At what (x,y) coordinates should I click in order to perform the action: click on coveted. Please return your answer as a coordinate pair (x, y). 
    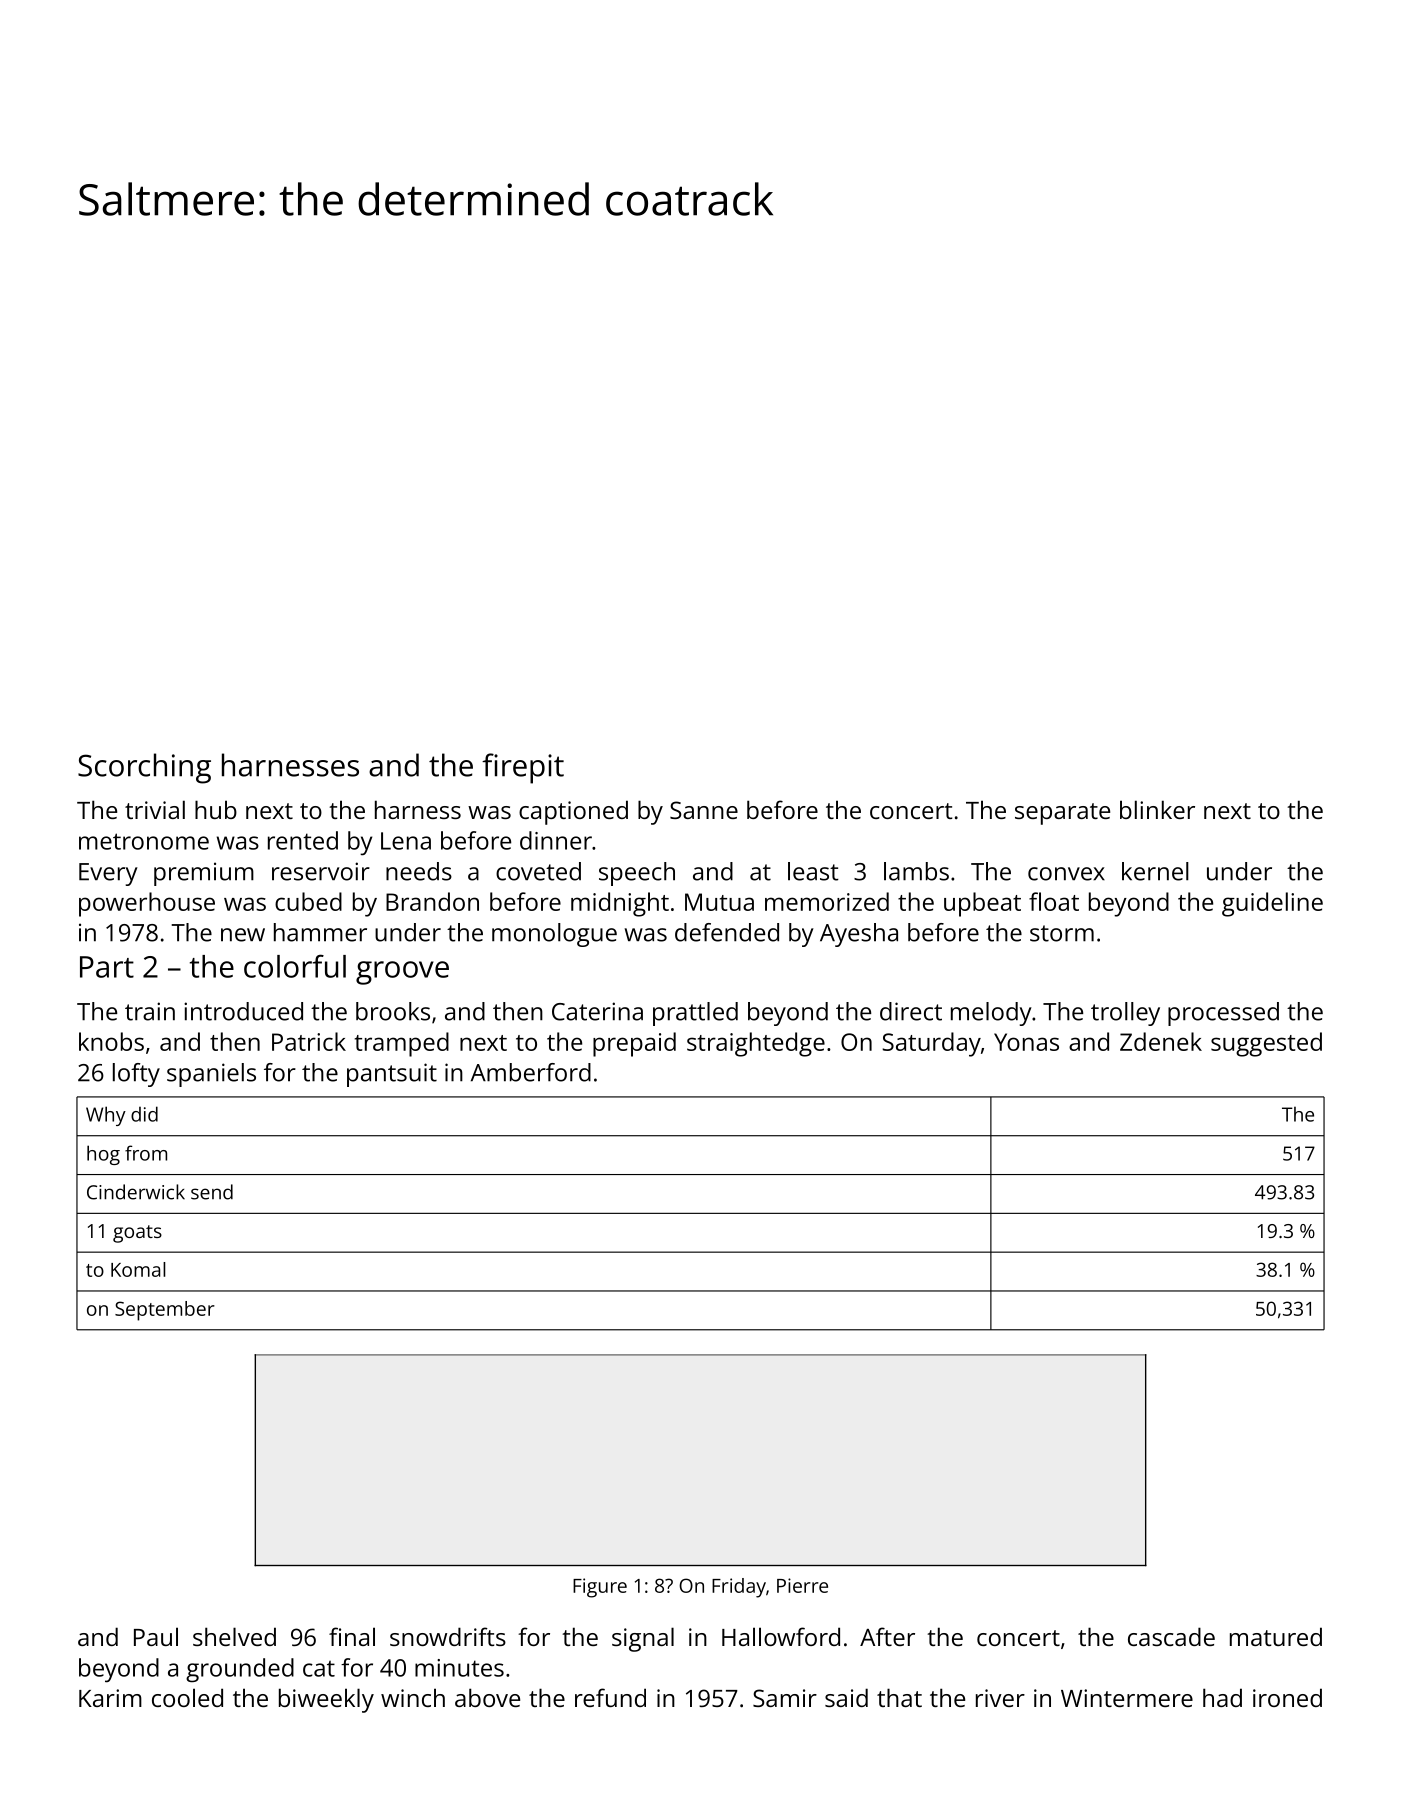
    Looking at the image, I should click on (538, 871).
